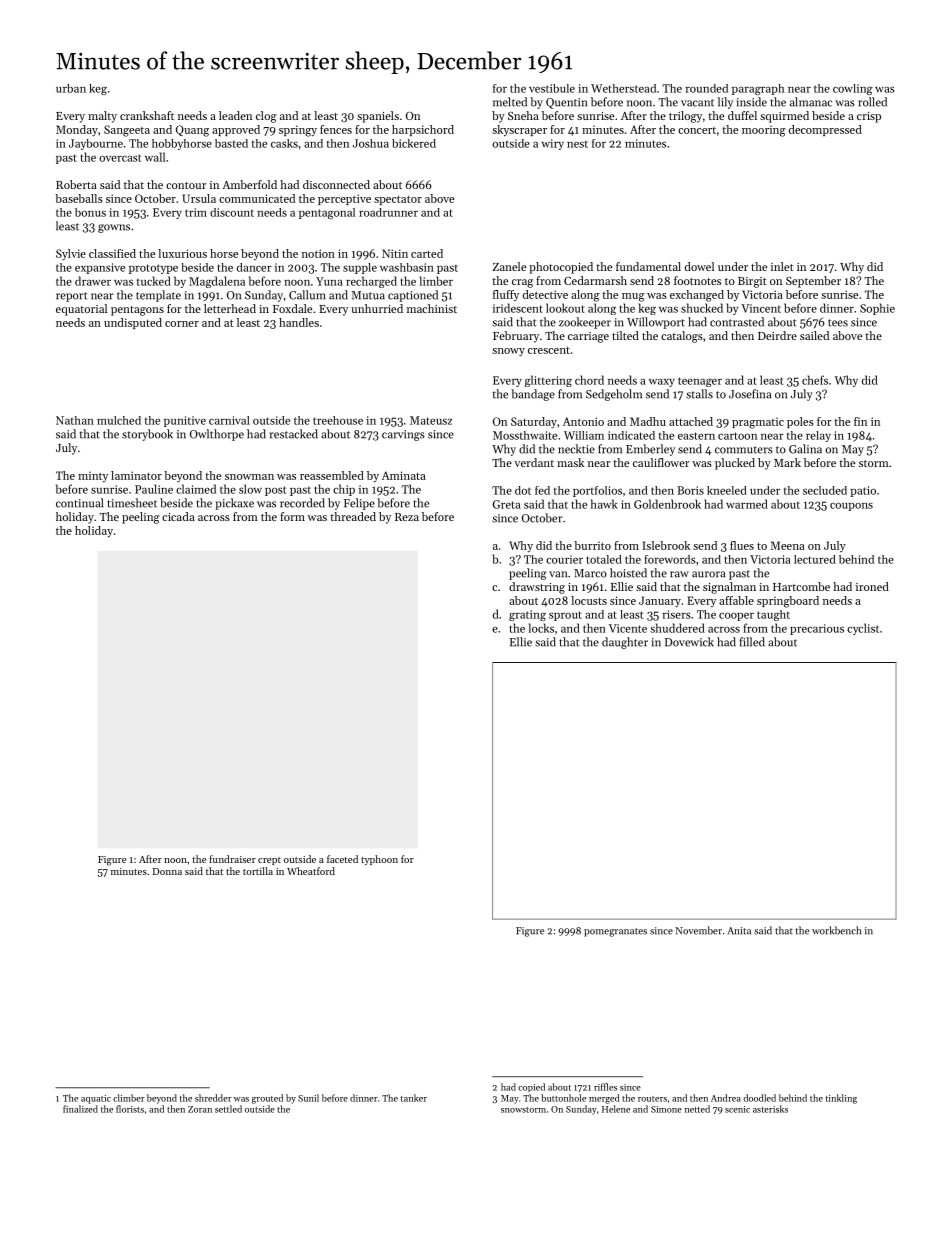 The width and height of the screenshot is (952, 1233). I want to click on crankshaft, so click(147, 115).
